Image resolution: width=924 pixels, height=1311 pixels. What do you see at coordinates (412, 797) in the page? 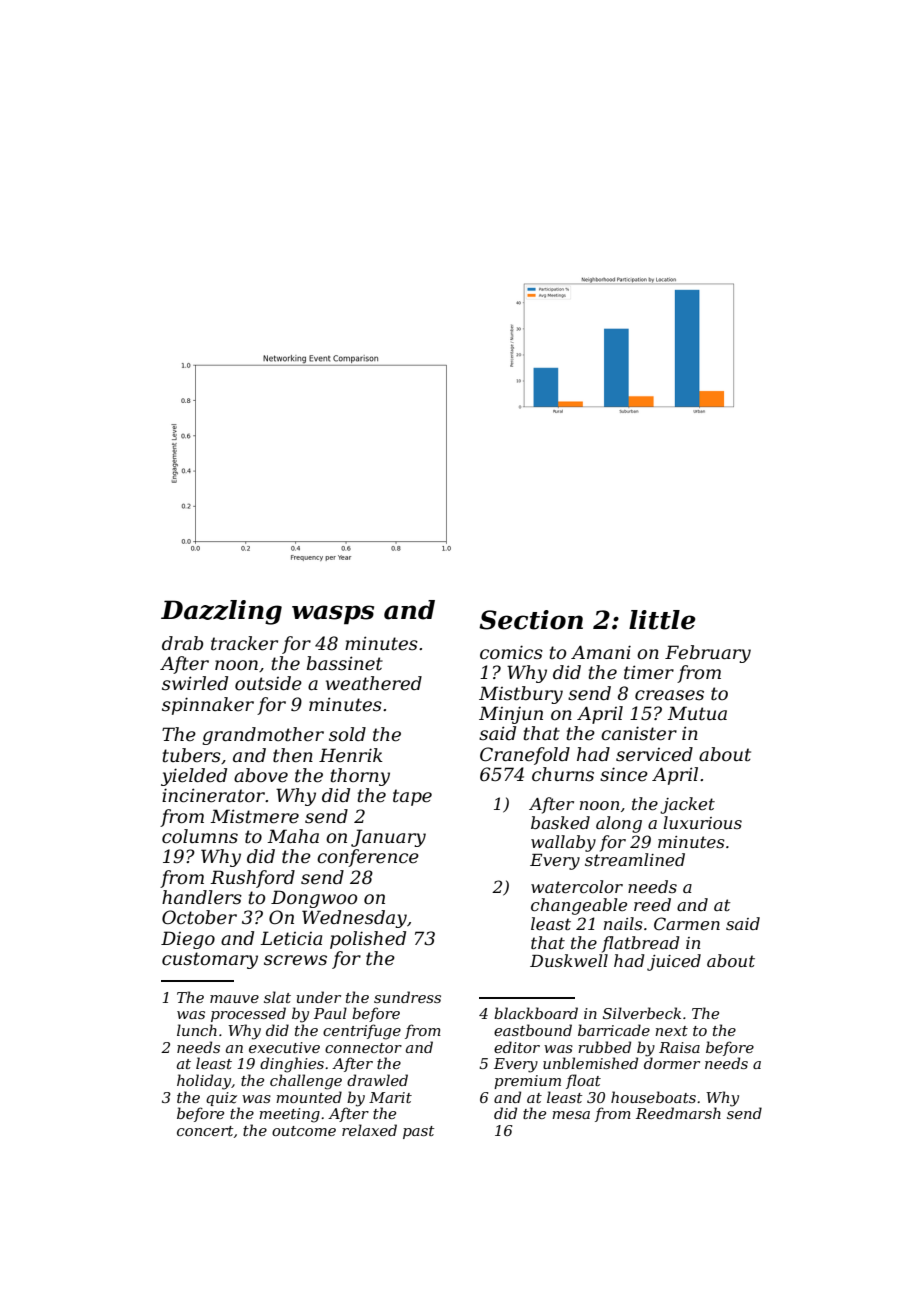
I see `tape` at bounding box center [412, 797].
